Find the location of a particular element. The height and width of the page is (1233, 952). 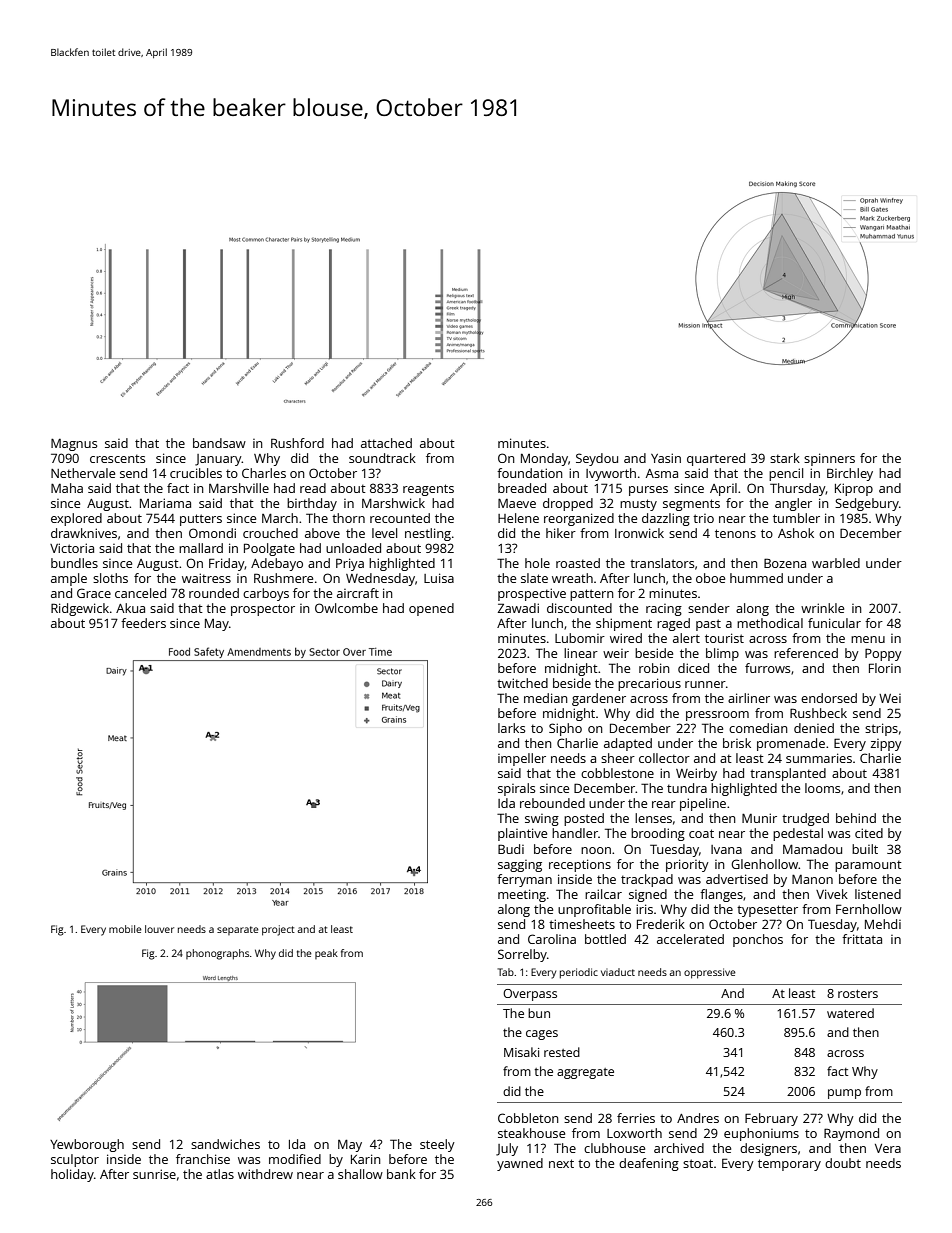

Yewborough is located at coordinates (87, 1145).
